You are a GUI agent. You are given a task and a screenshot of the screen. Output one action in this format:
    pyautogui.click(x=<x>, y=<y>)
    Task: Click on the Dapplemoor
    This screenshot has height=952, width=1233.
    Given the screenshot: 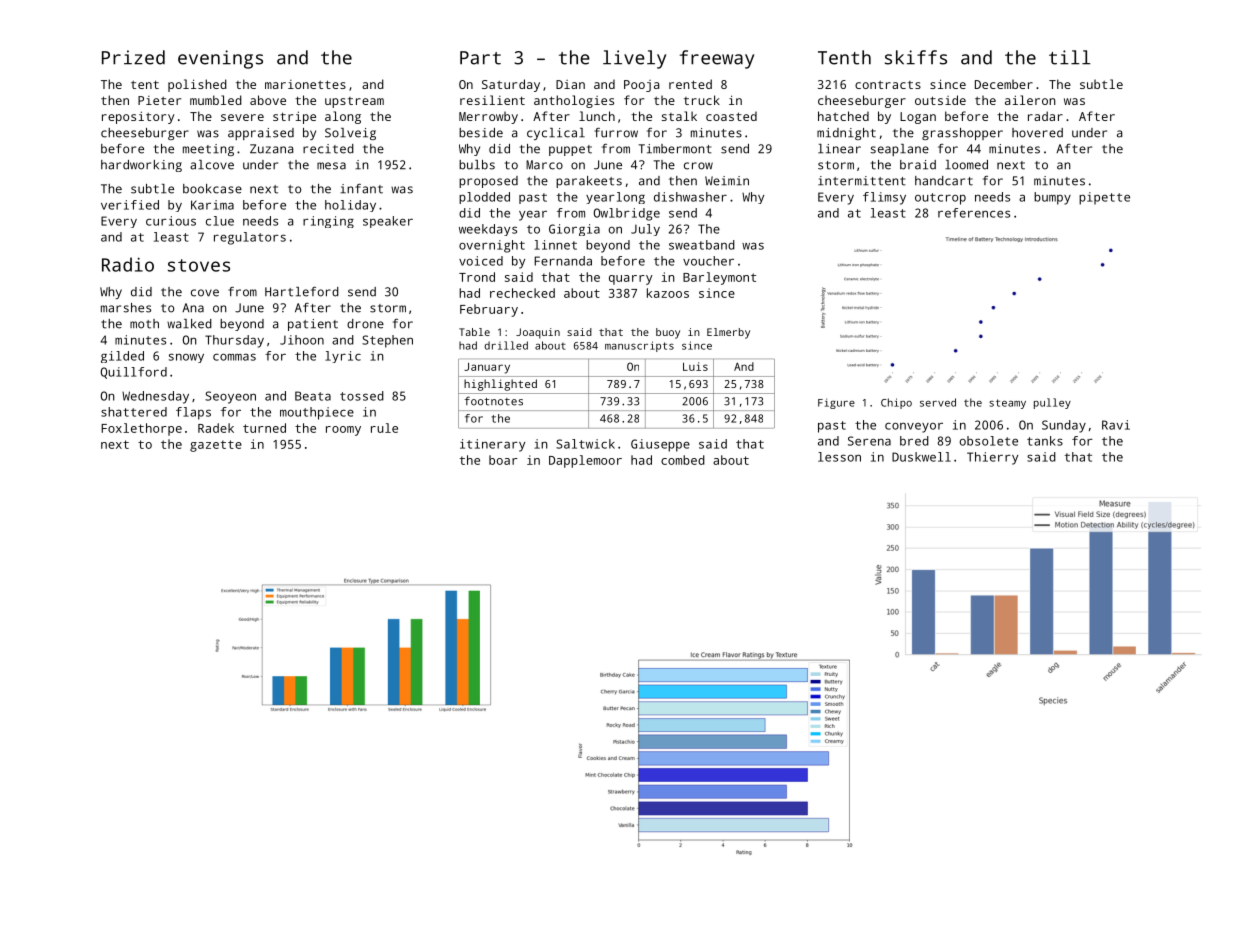 What is the action you would take?
    pyautogui.click(x=585, y=461)
